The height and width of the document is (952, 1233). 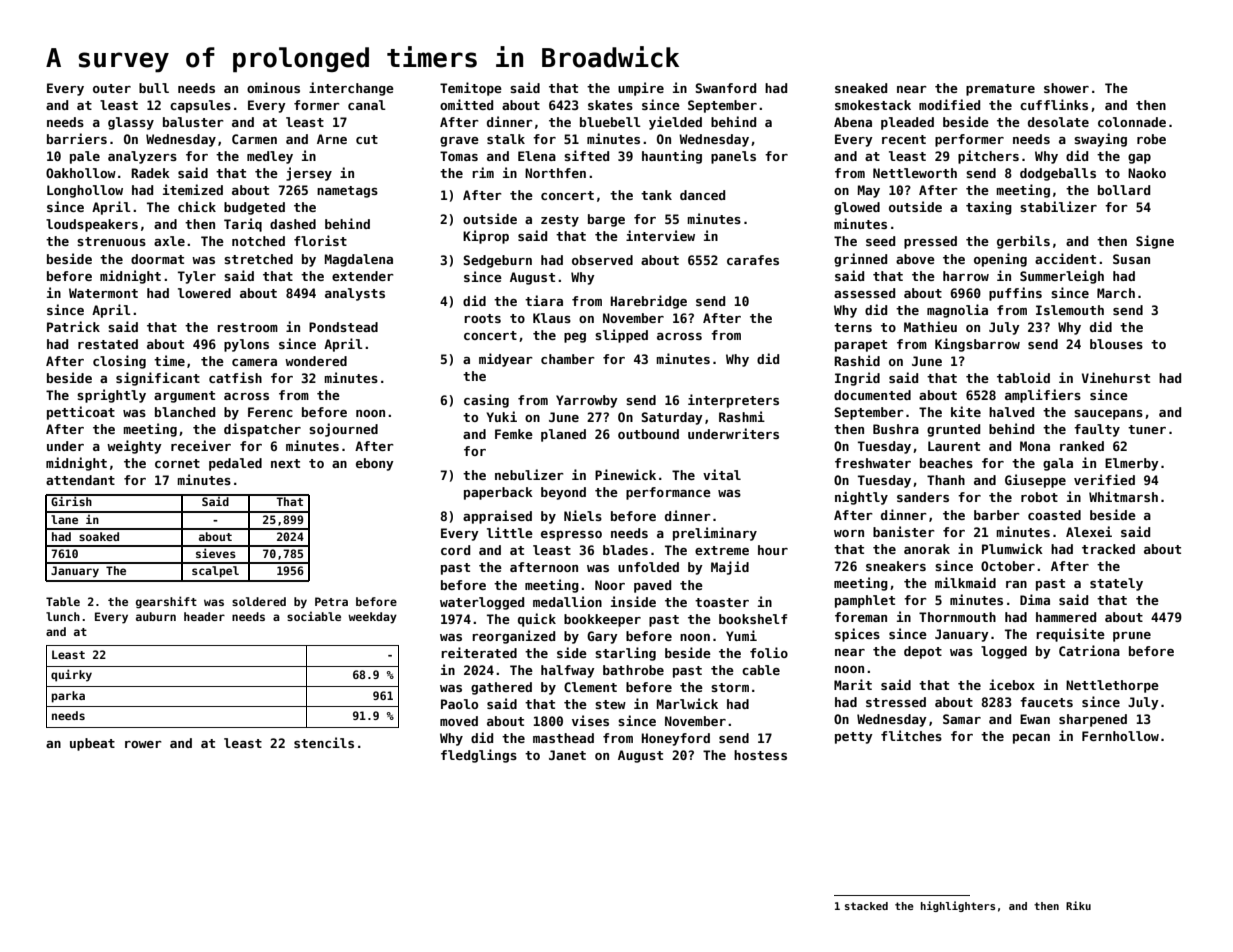 I want to click on Marlwick, so click(x=687, y=703).
